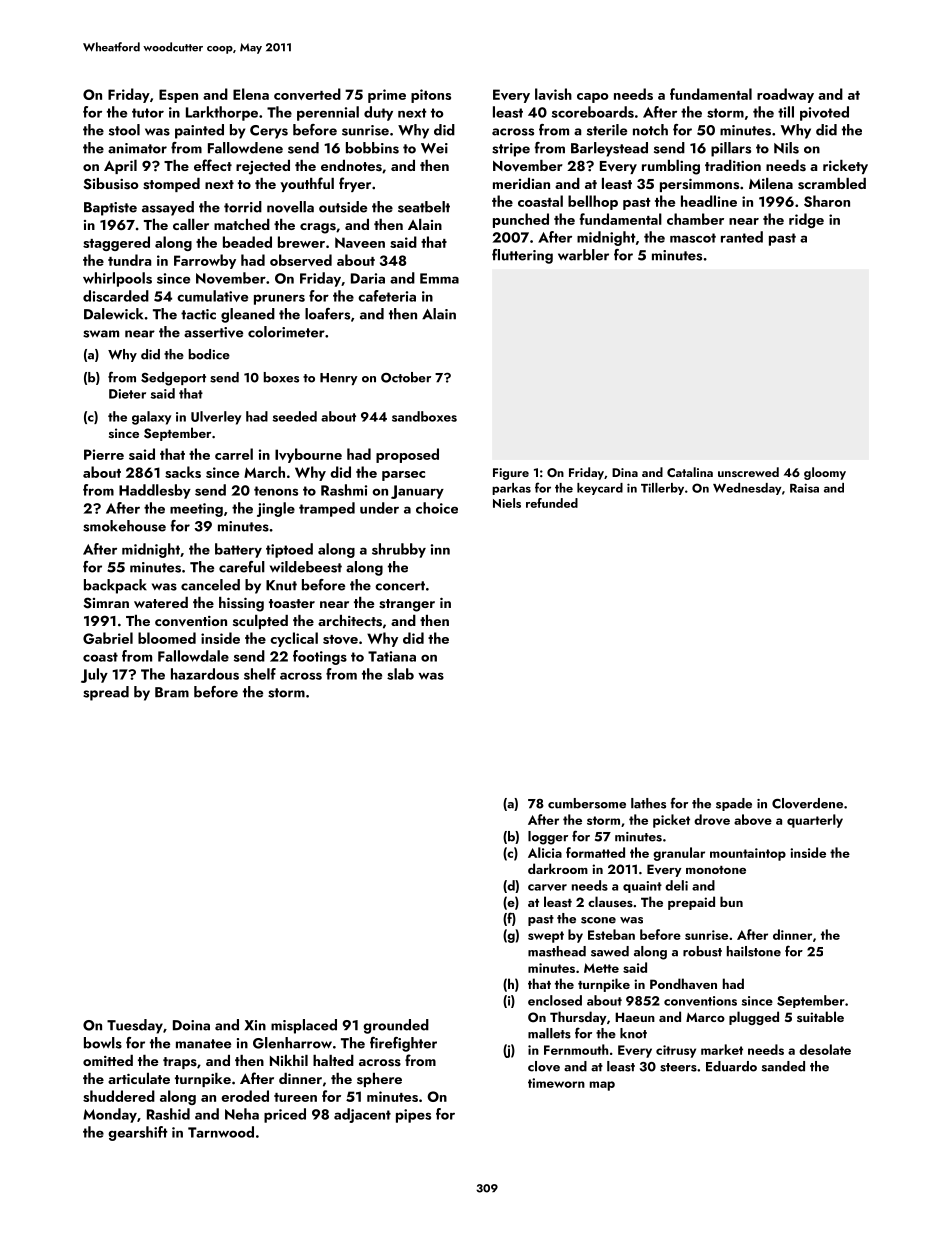 This screenshot has height=1233, width=952. Describe the element at coordinates (260, 674) in the screenshot. I see `shelf` at that location.
